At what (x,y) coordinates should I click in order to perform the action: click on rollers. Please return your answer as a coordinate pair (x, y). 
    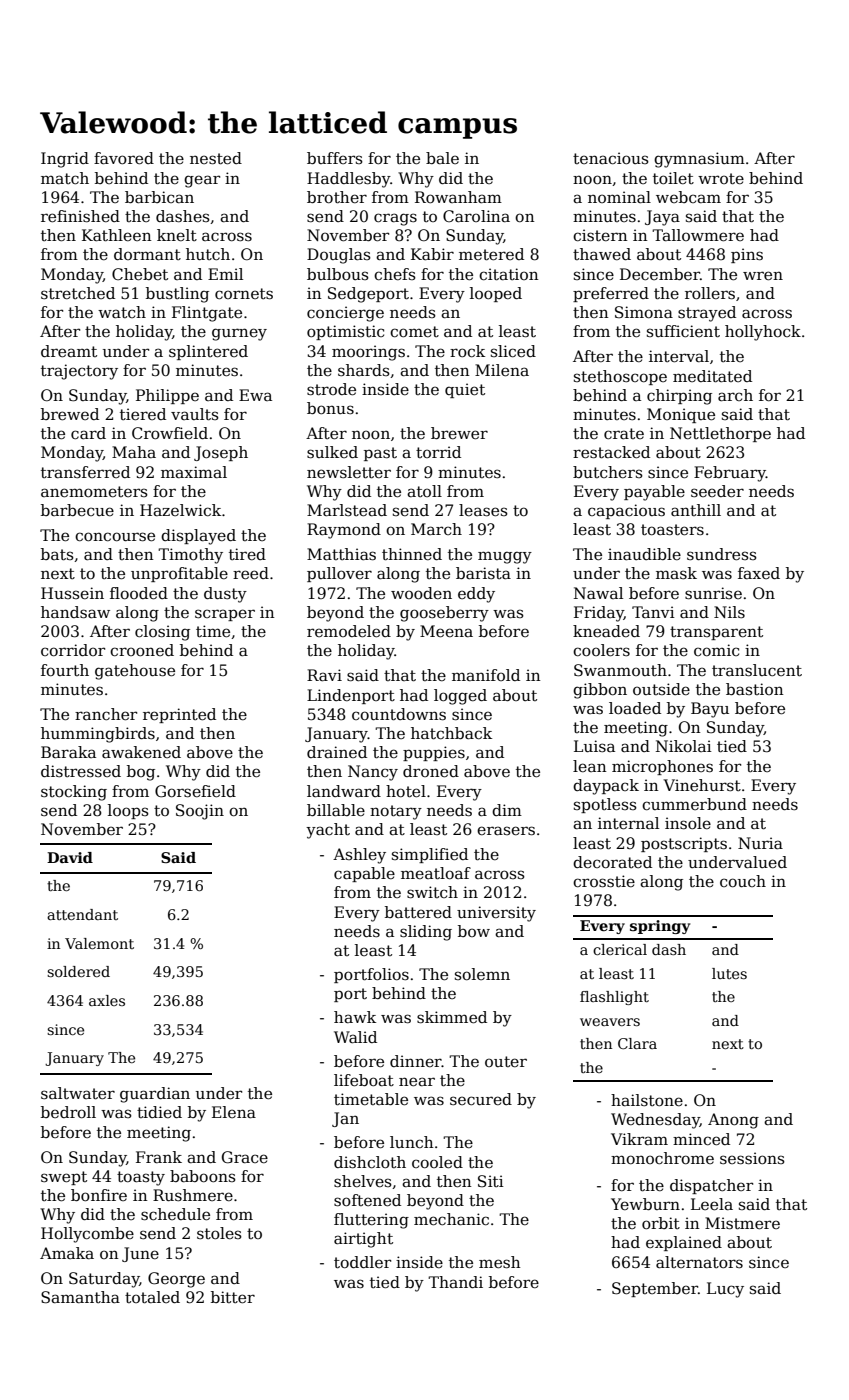
    Looking at the image, I should click on (710, 293).
